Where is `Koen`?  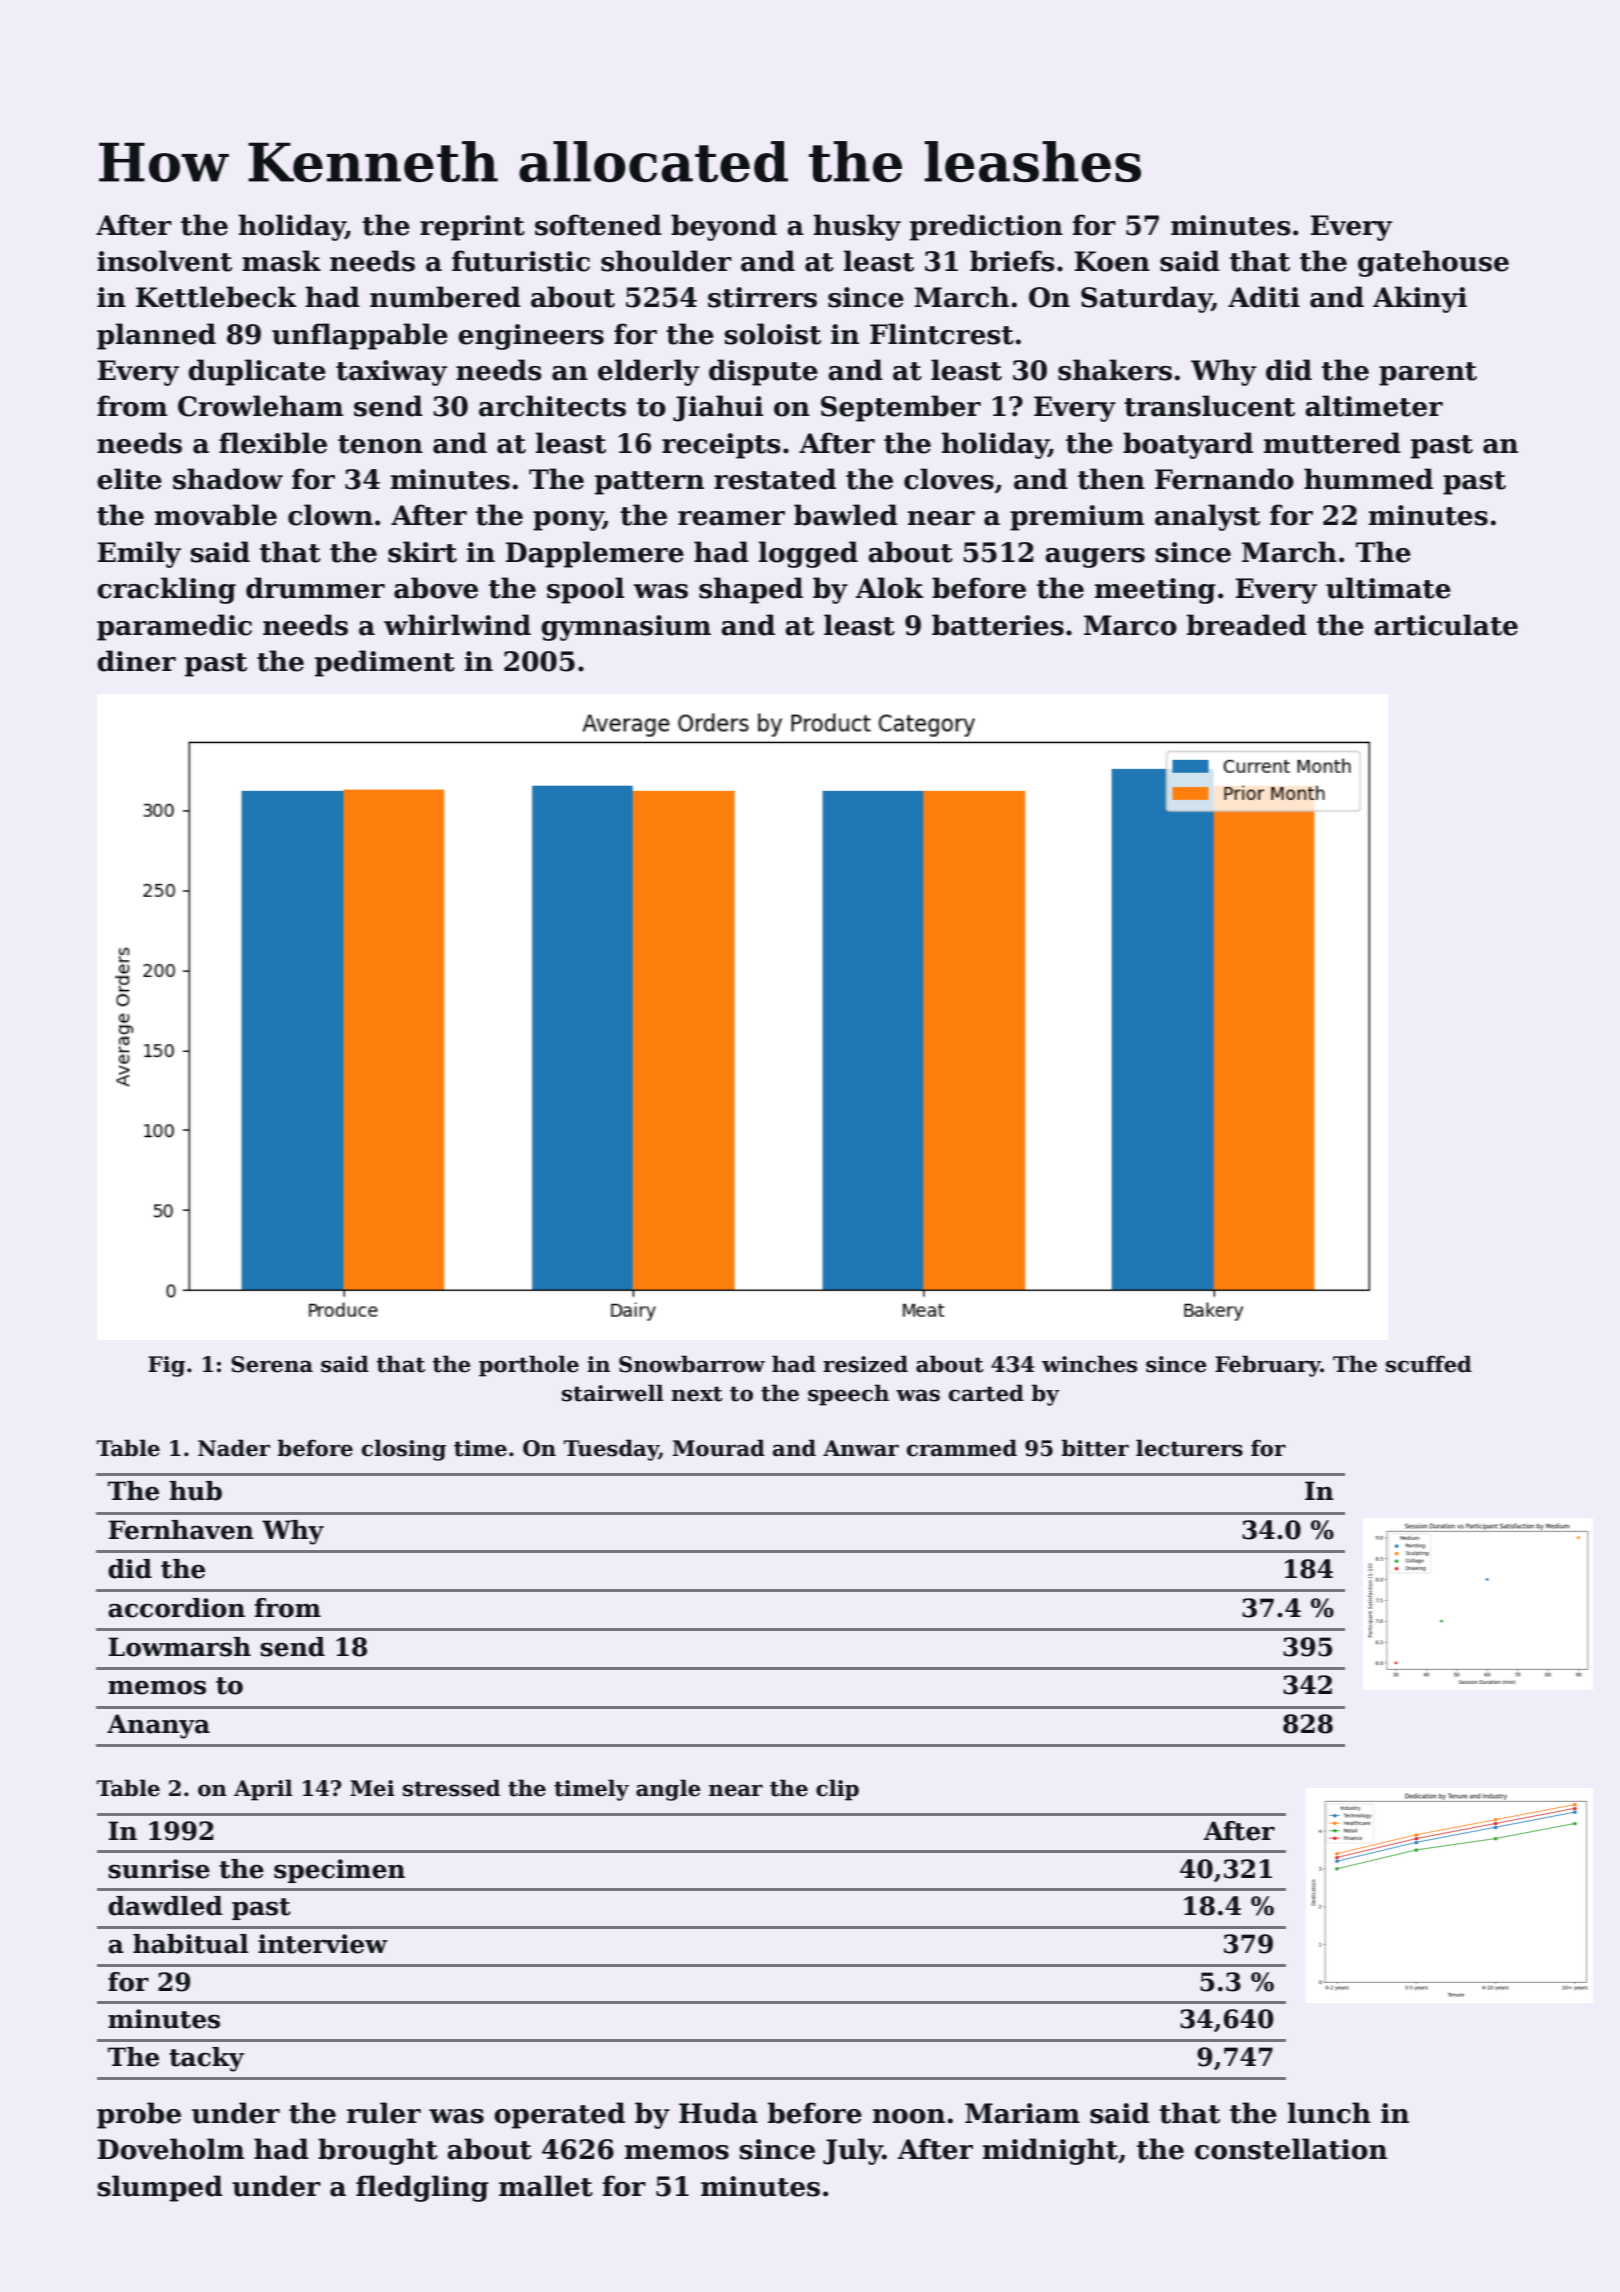 Koen is located at coordinates (1112, 261).
